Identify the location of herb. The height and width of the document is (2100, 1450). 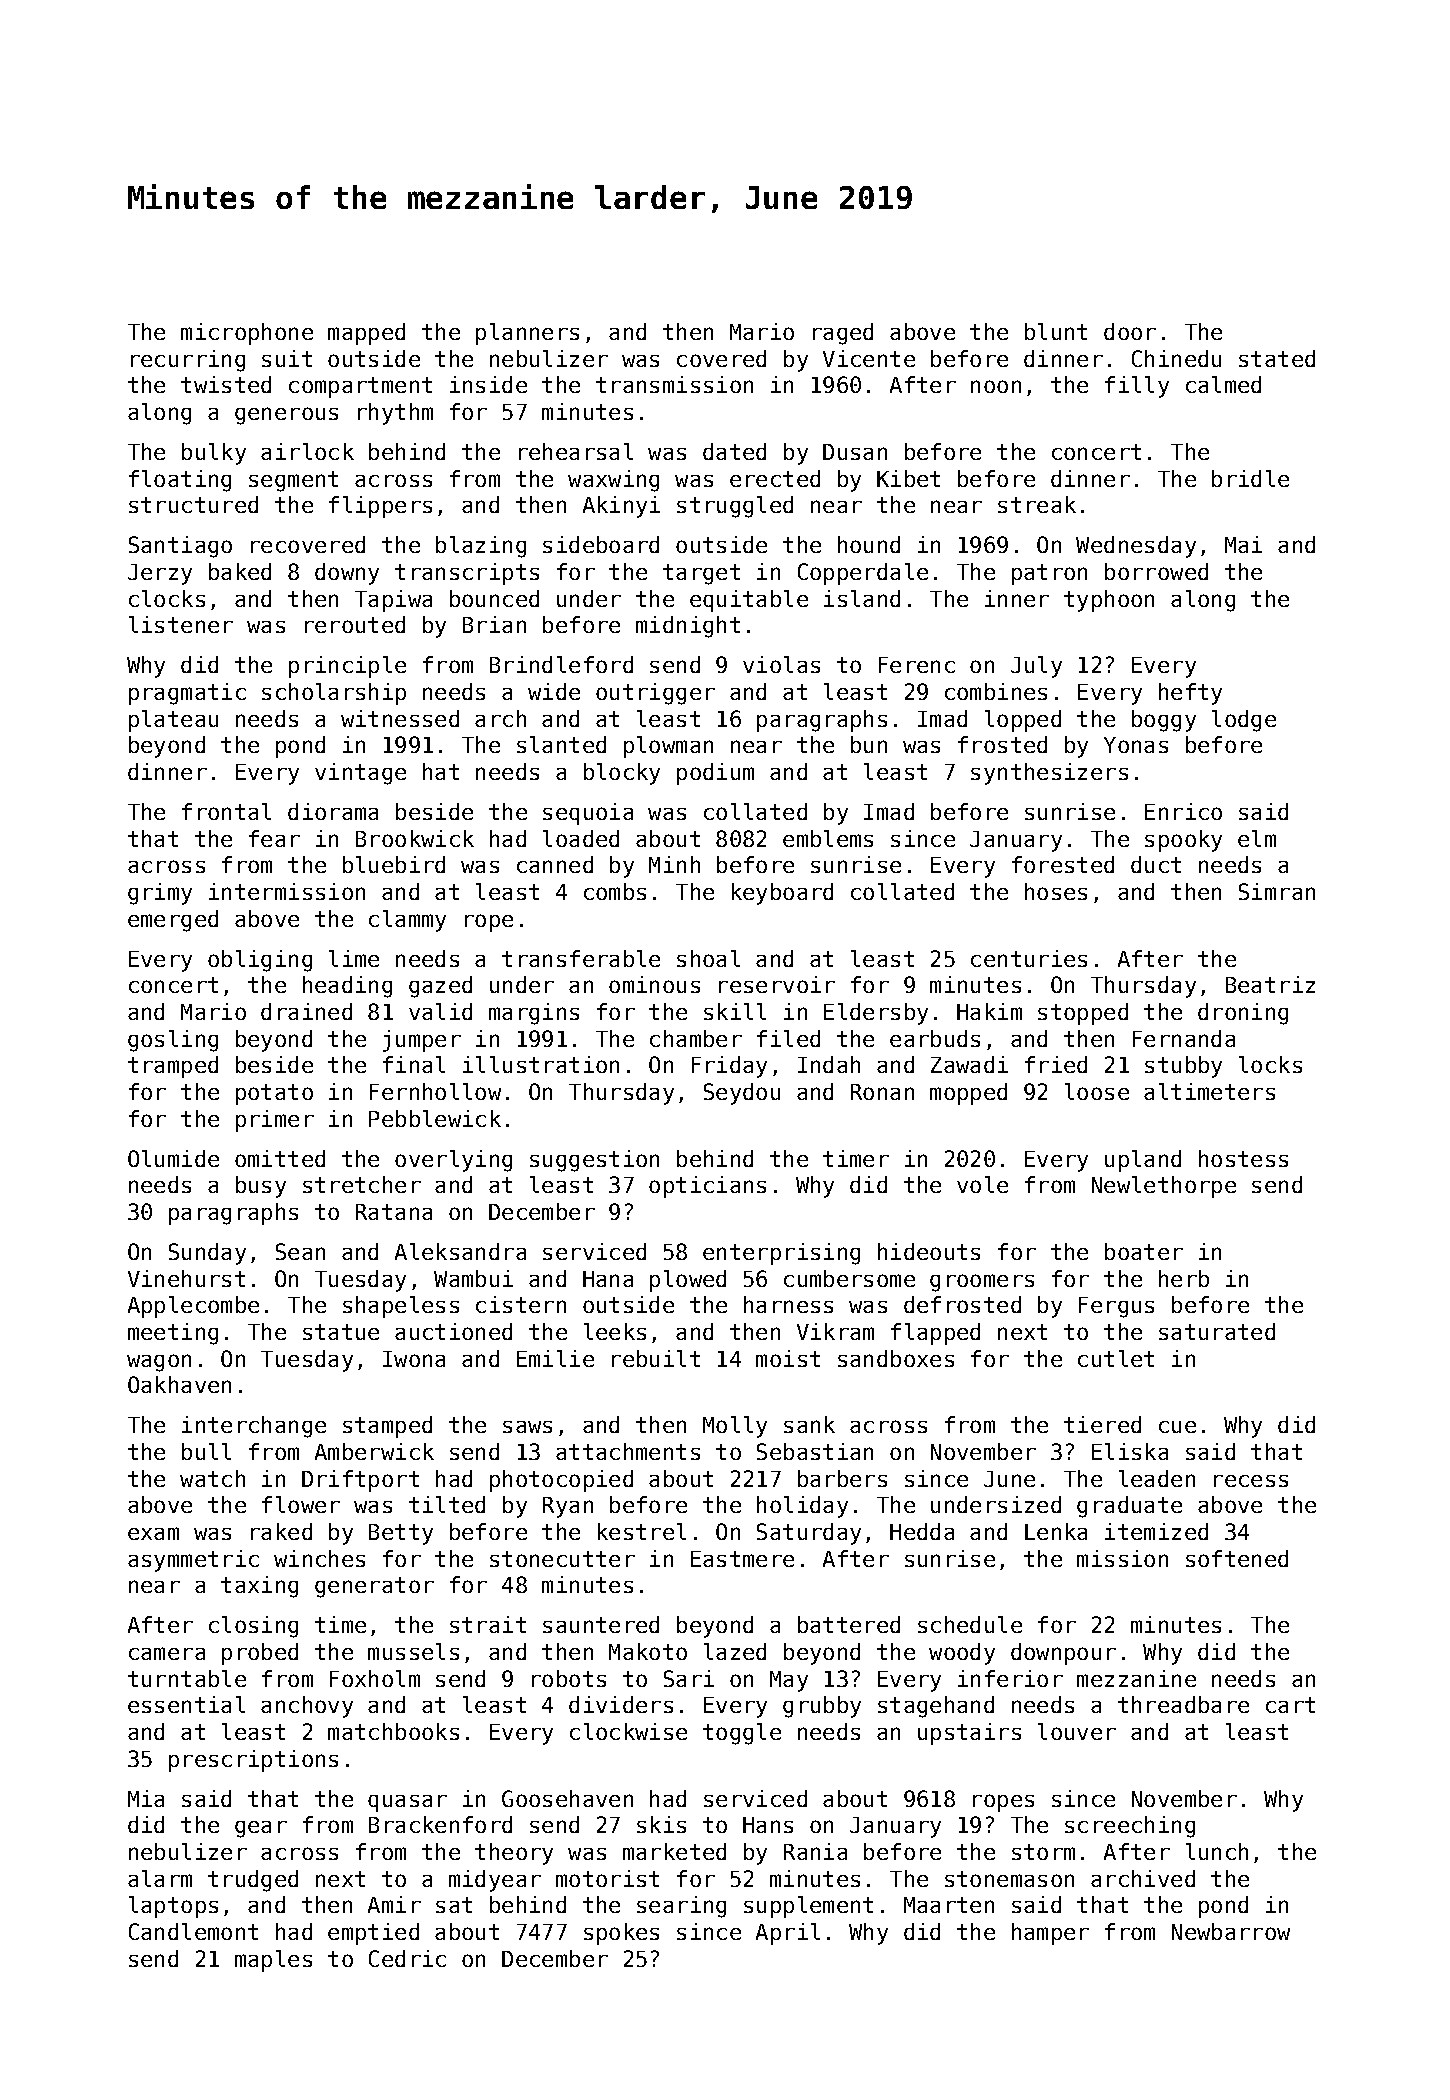
(1184, 1278).
